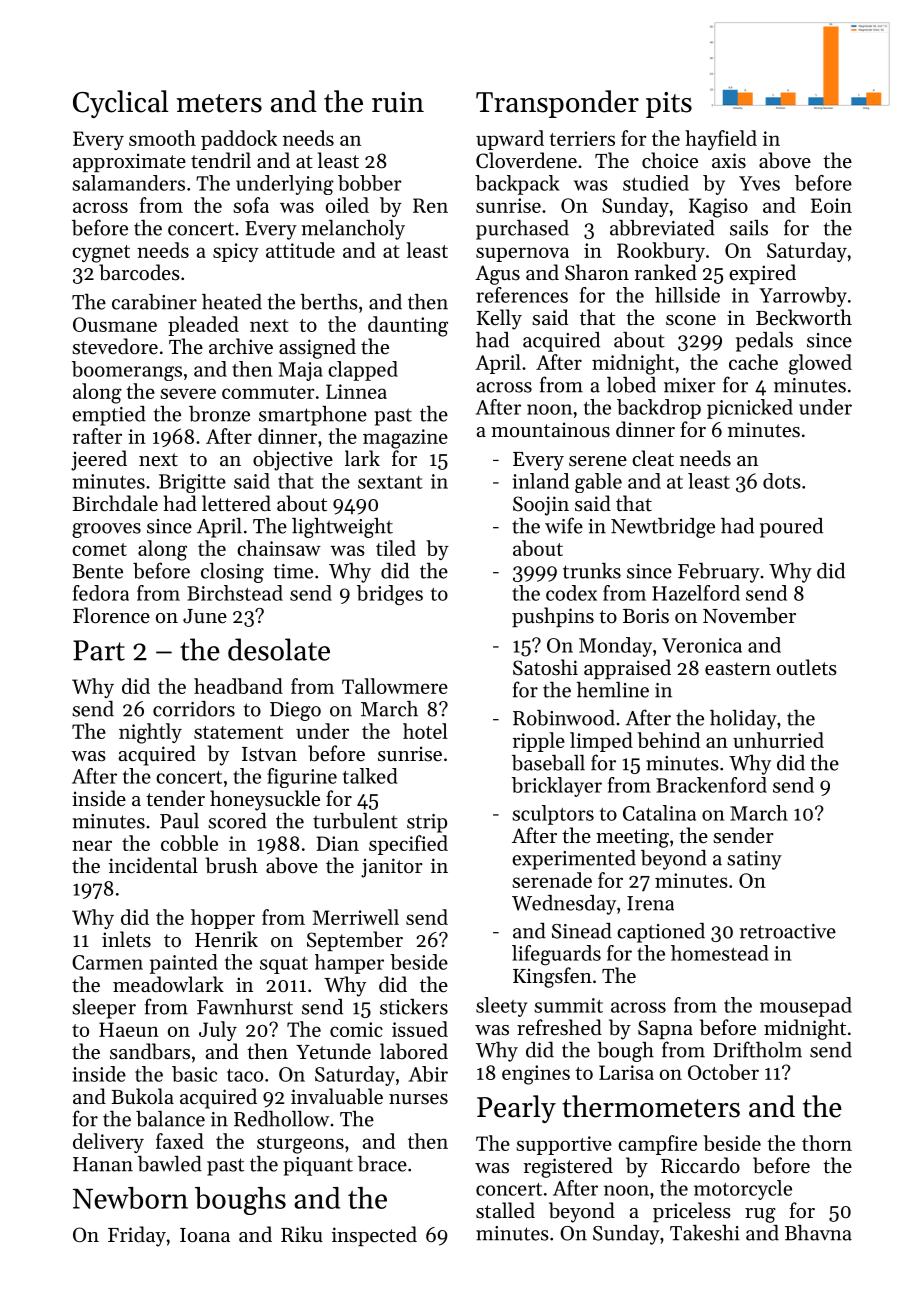 This image has width=924, height=1311. I want to click on melancholy, so click(353, 230).
